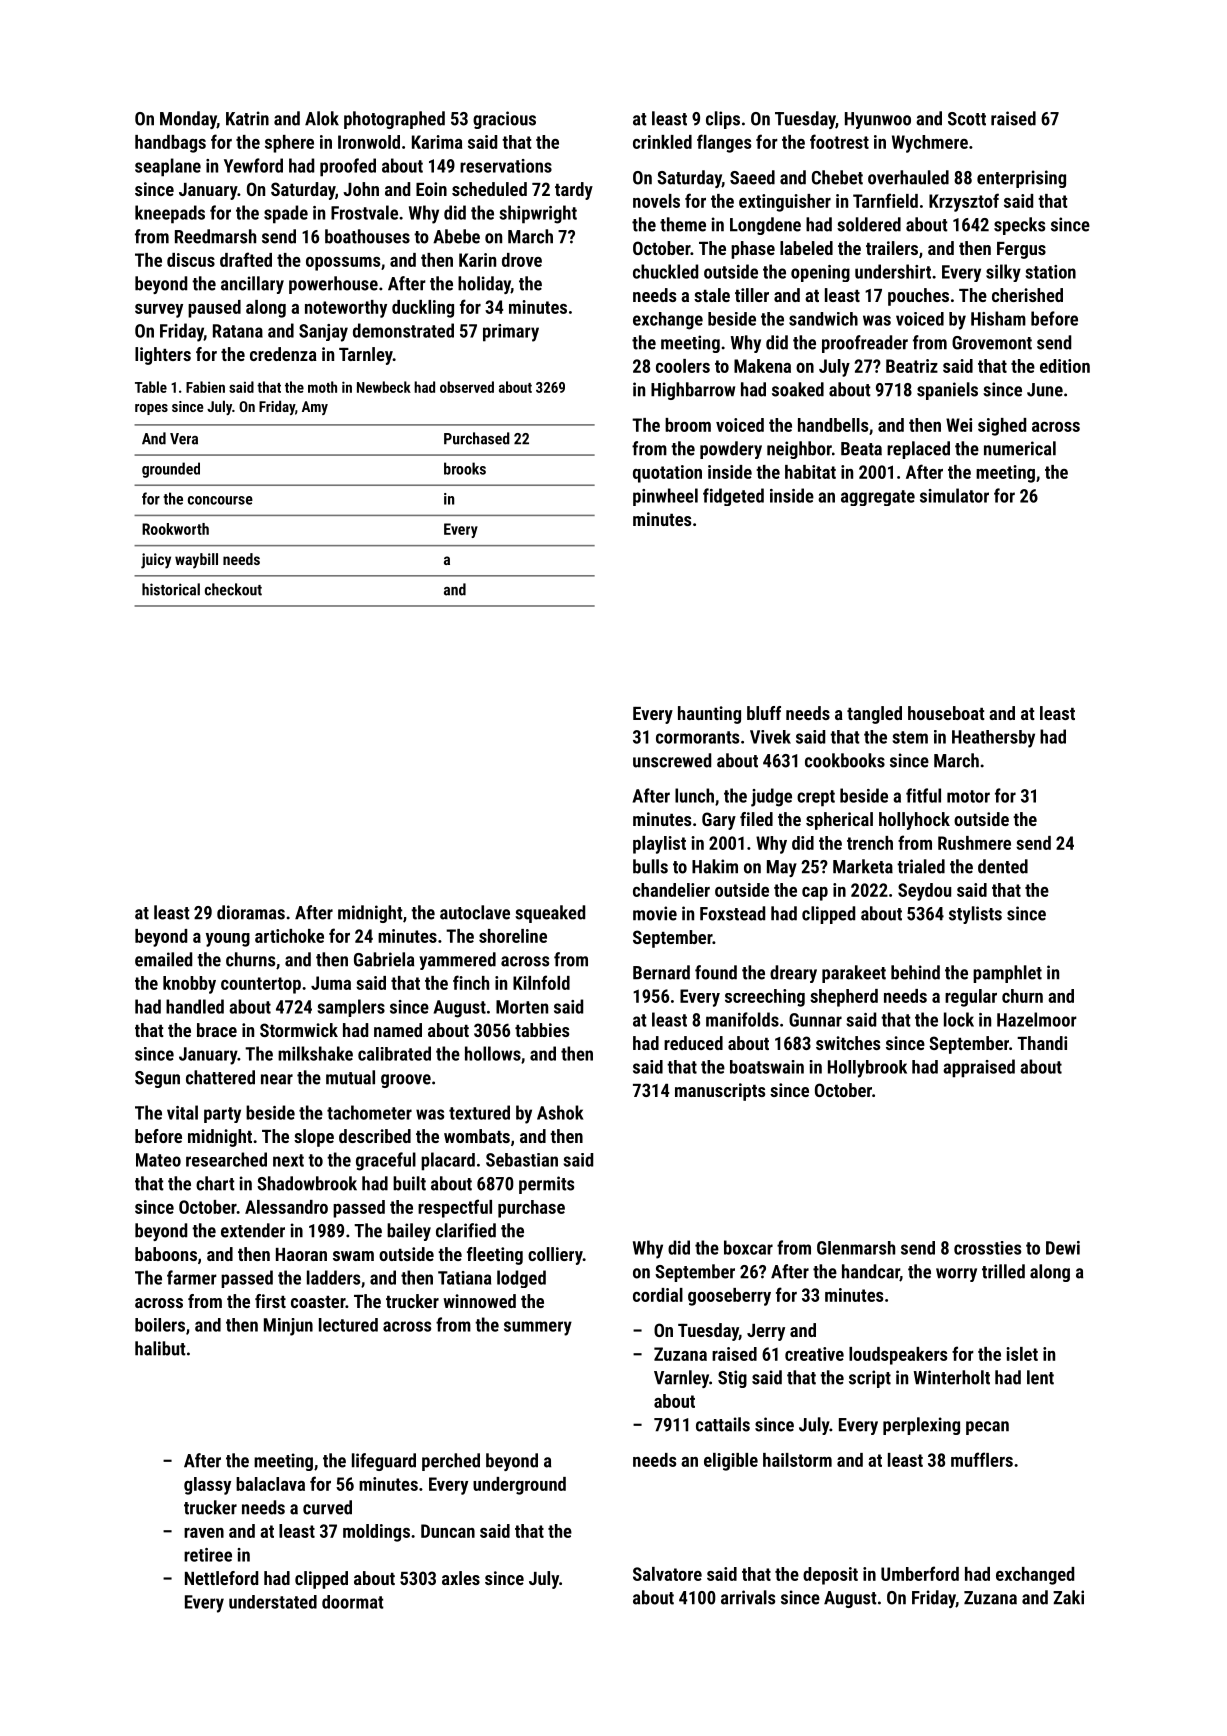 The height and width of the page is (1736, 1227). What do you see at coordinates (672, 760) in the page?
I see `unscrewed` at bounding box center [672, 760].
